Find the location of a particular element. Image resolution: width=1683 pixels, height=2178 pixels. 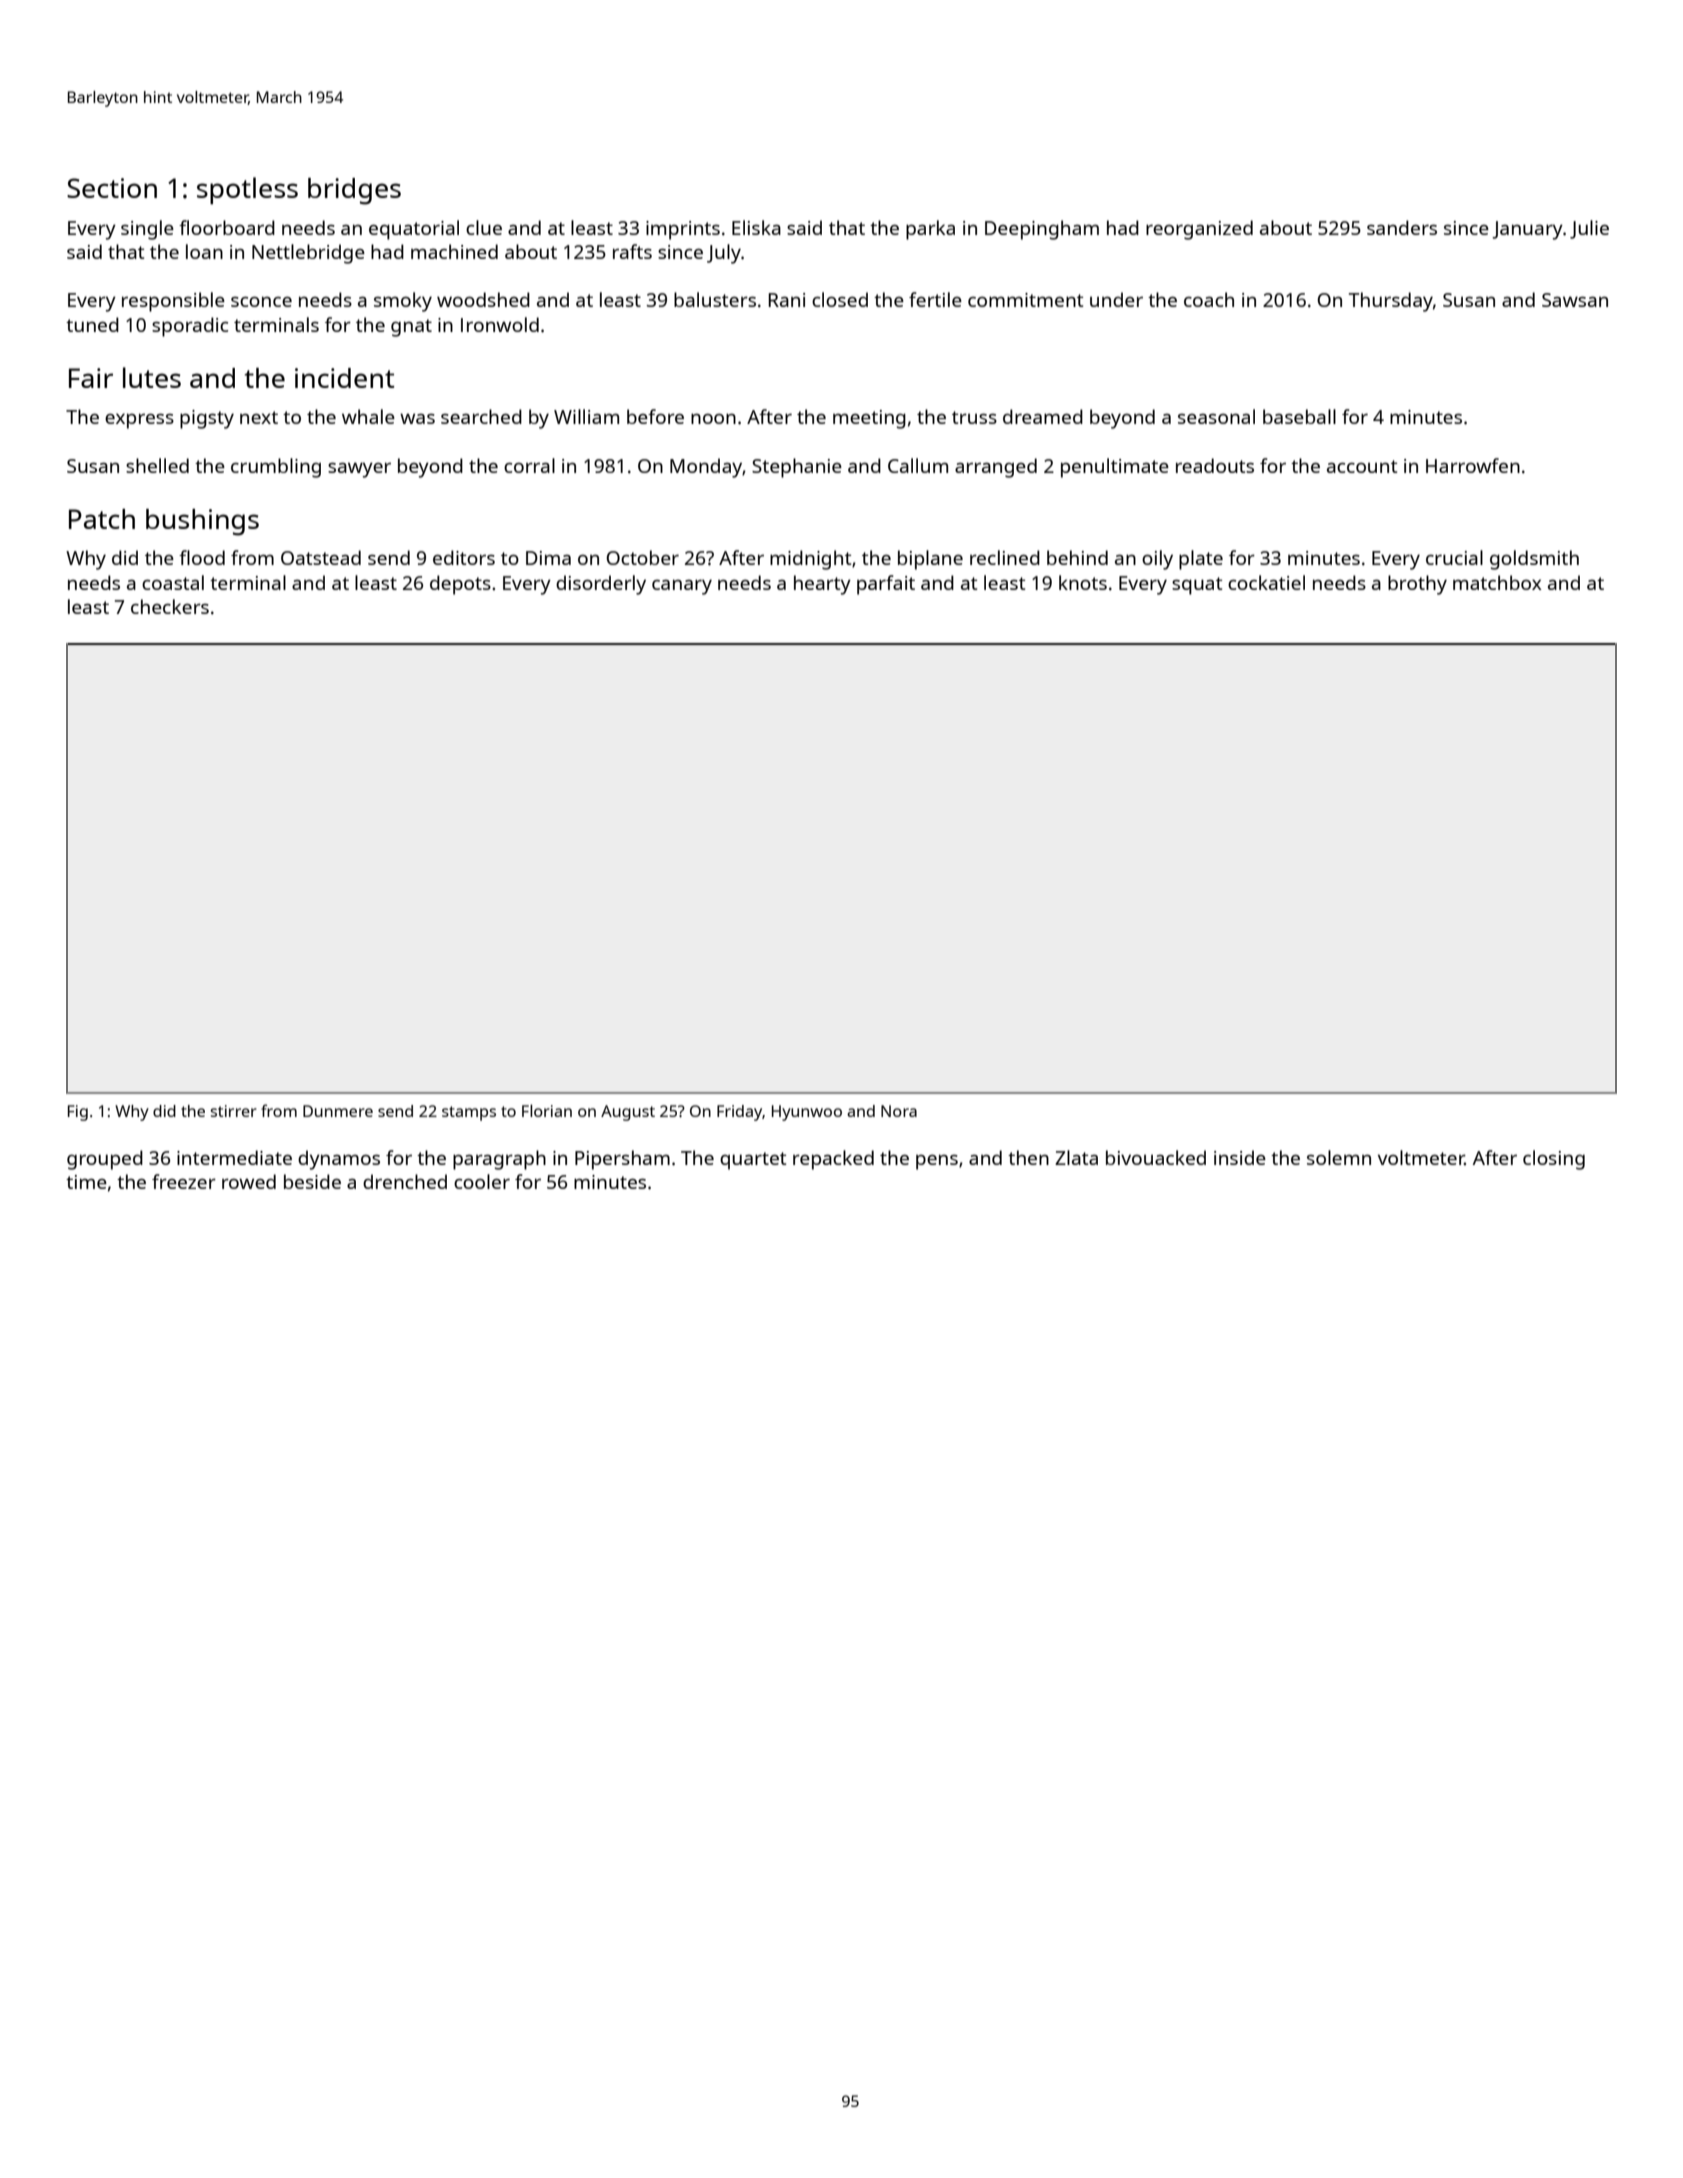

Nora is located at coordinates (899, 1111).
